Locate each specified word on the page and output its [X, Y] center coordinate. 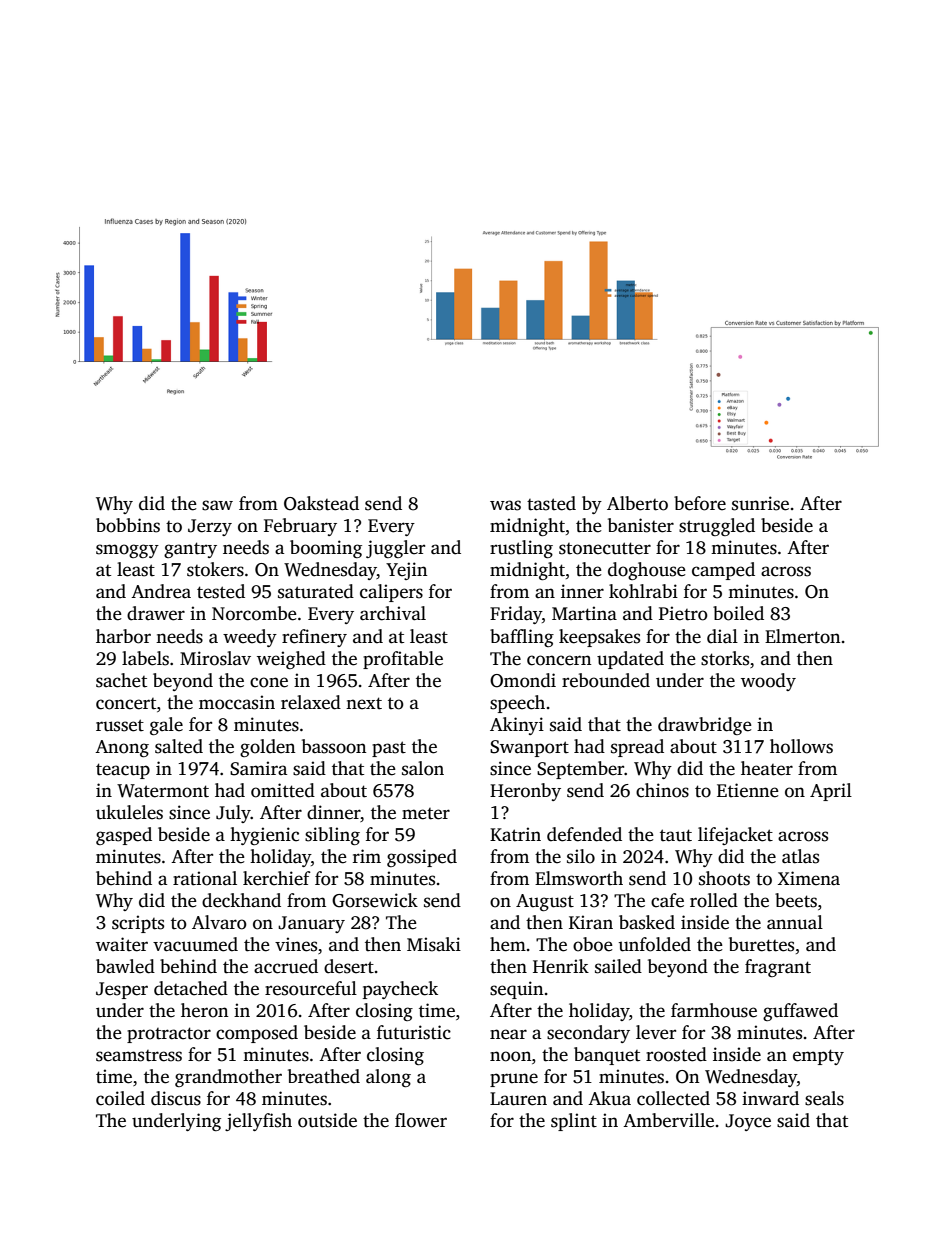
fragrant [778, 968]
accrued [286, 966]
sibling [332, 836]
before [700, 503]
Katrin [515, 834]
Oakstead [321, 503]
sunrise [760, 503]
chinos [662, 790]
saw [217, 505]
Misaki [434, 944]
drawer [156, 613]
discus [176, 1098]
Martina [584, 613]
